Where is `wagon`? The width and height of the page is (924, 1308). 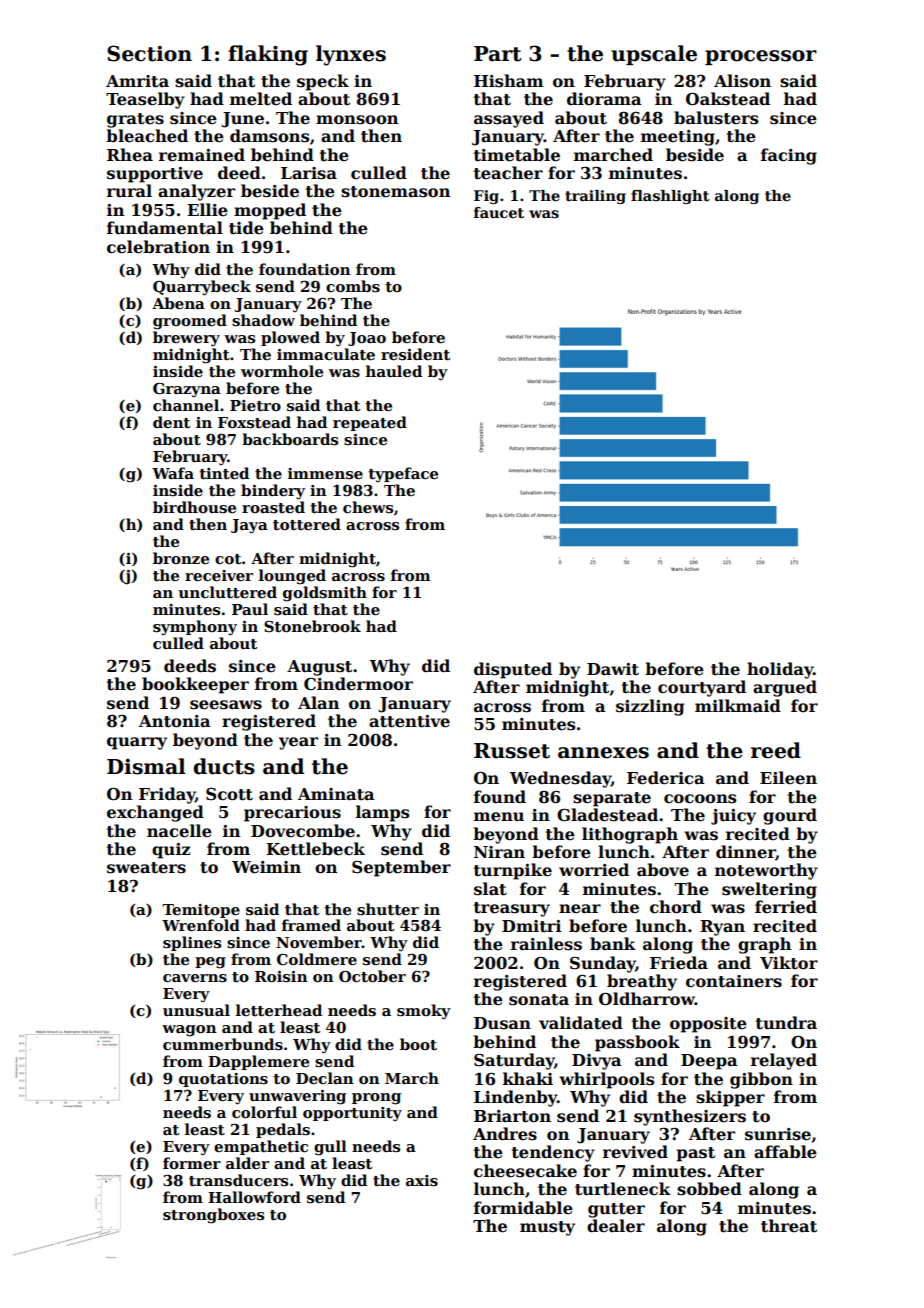
wagon is located at coordinates (189, 1031).
